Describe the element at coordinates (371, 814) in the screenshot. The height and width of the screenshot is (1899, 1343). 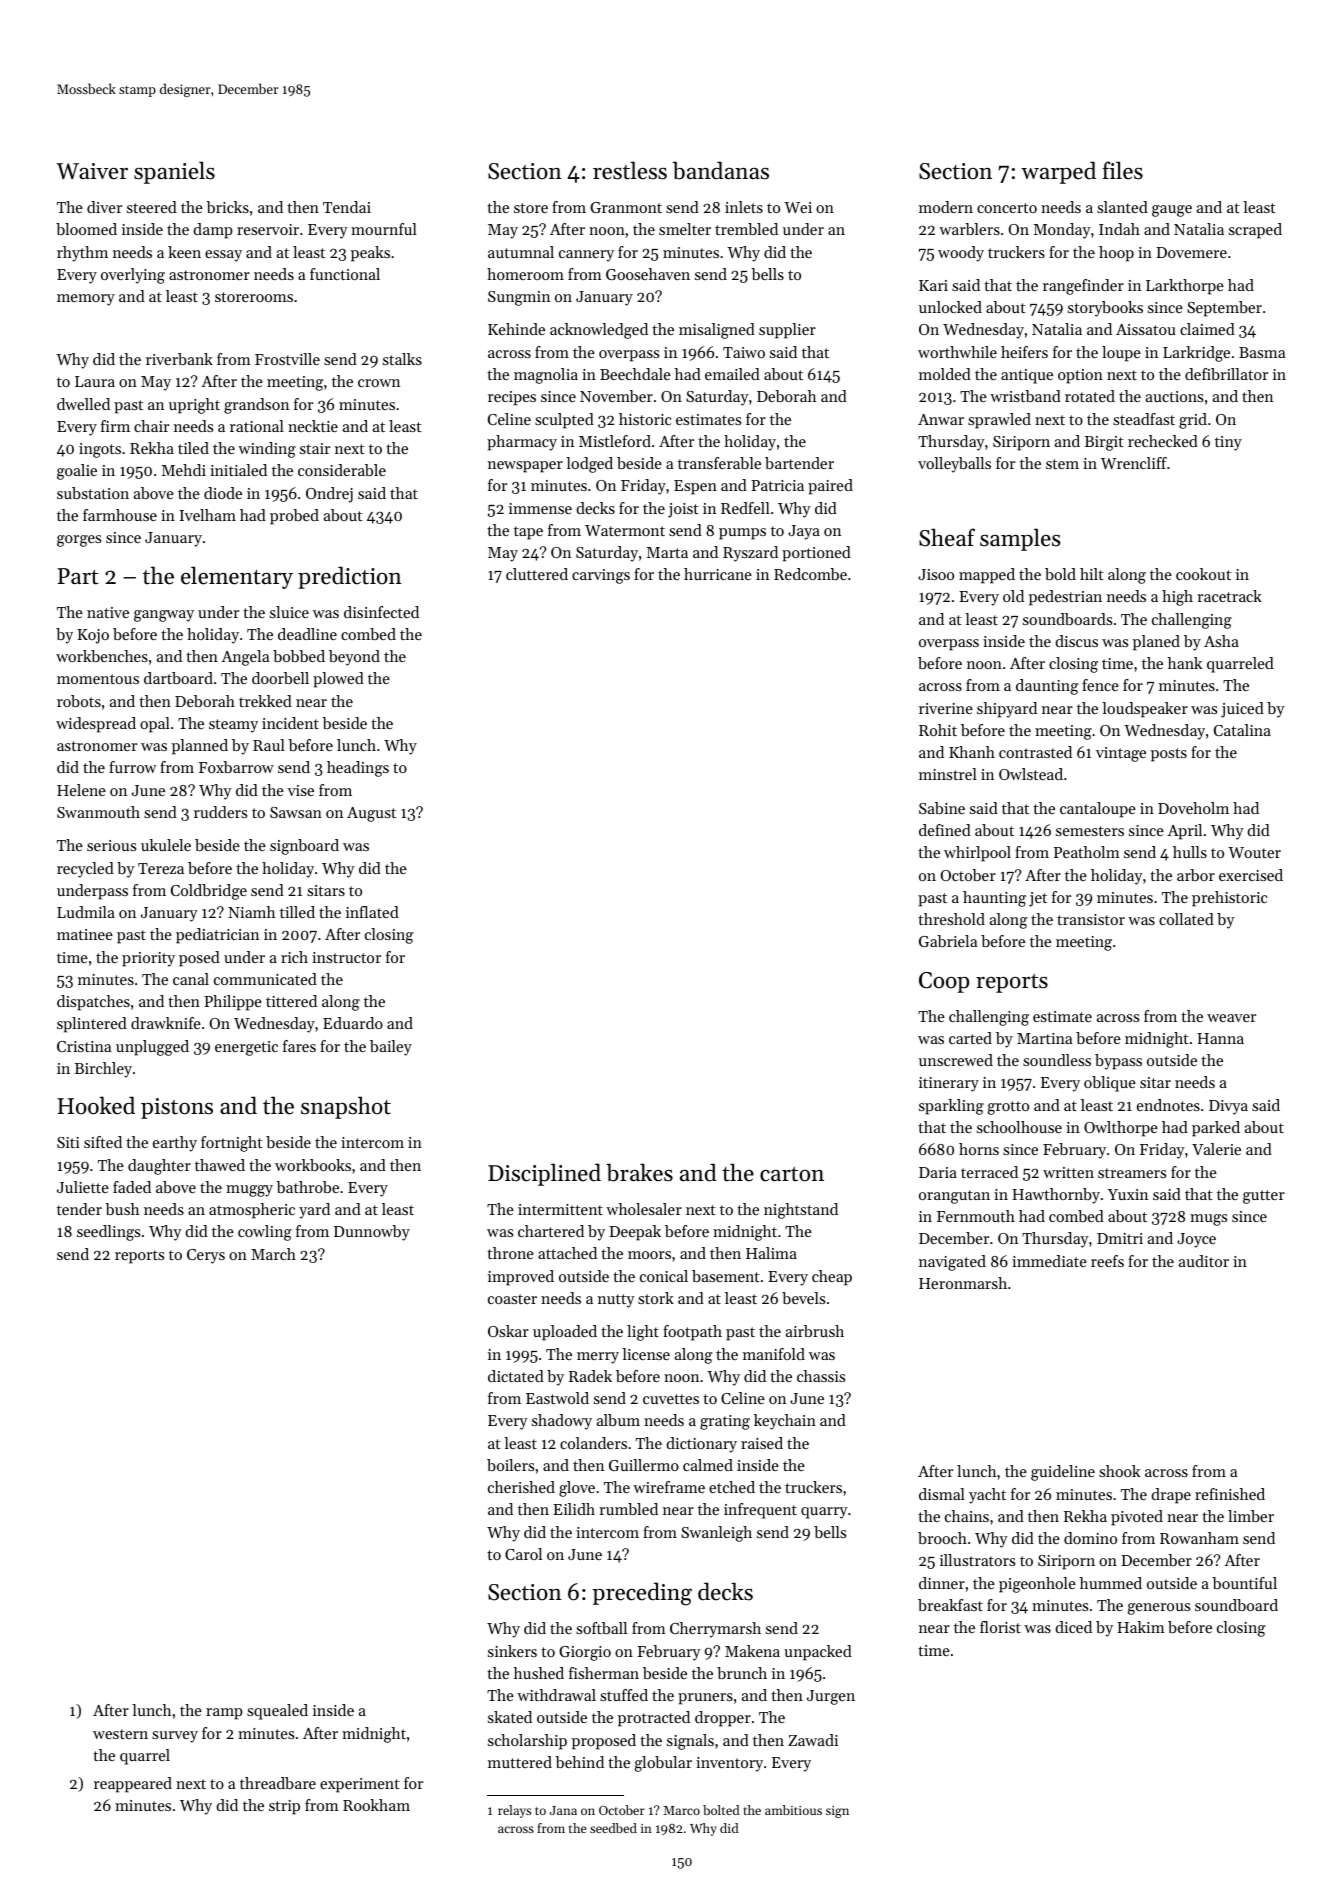
I see `August` at that location.
